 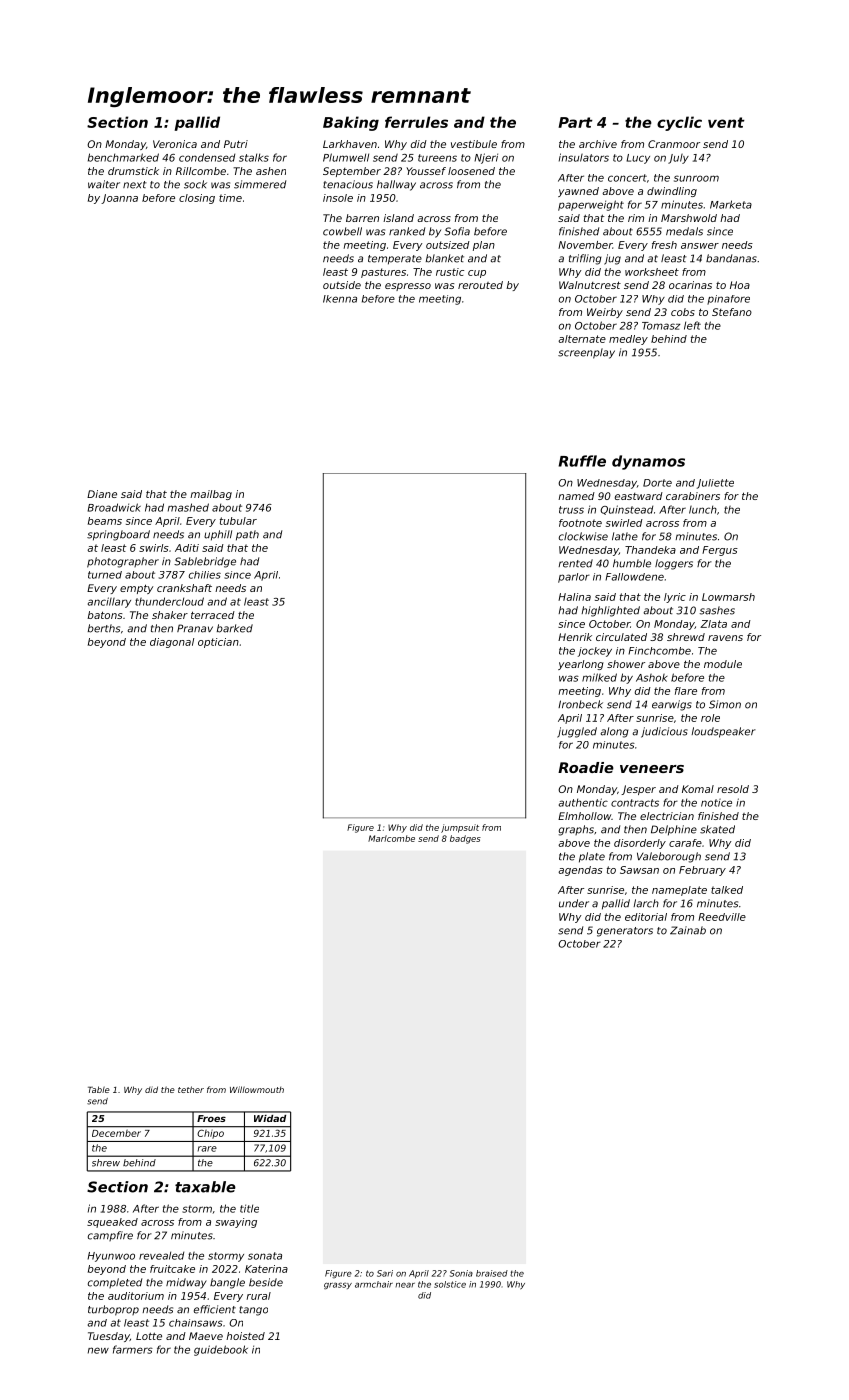 I want to click on left, so click(x=692, y=325).
